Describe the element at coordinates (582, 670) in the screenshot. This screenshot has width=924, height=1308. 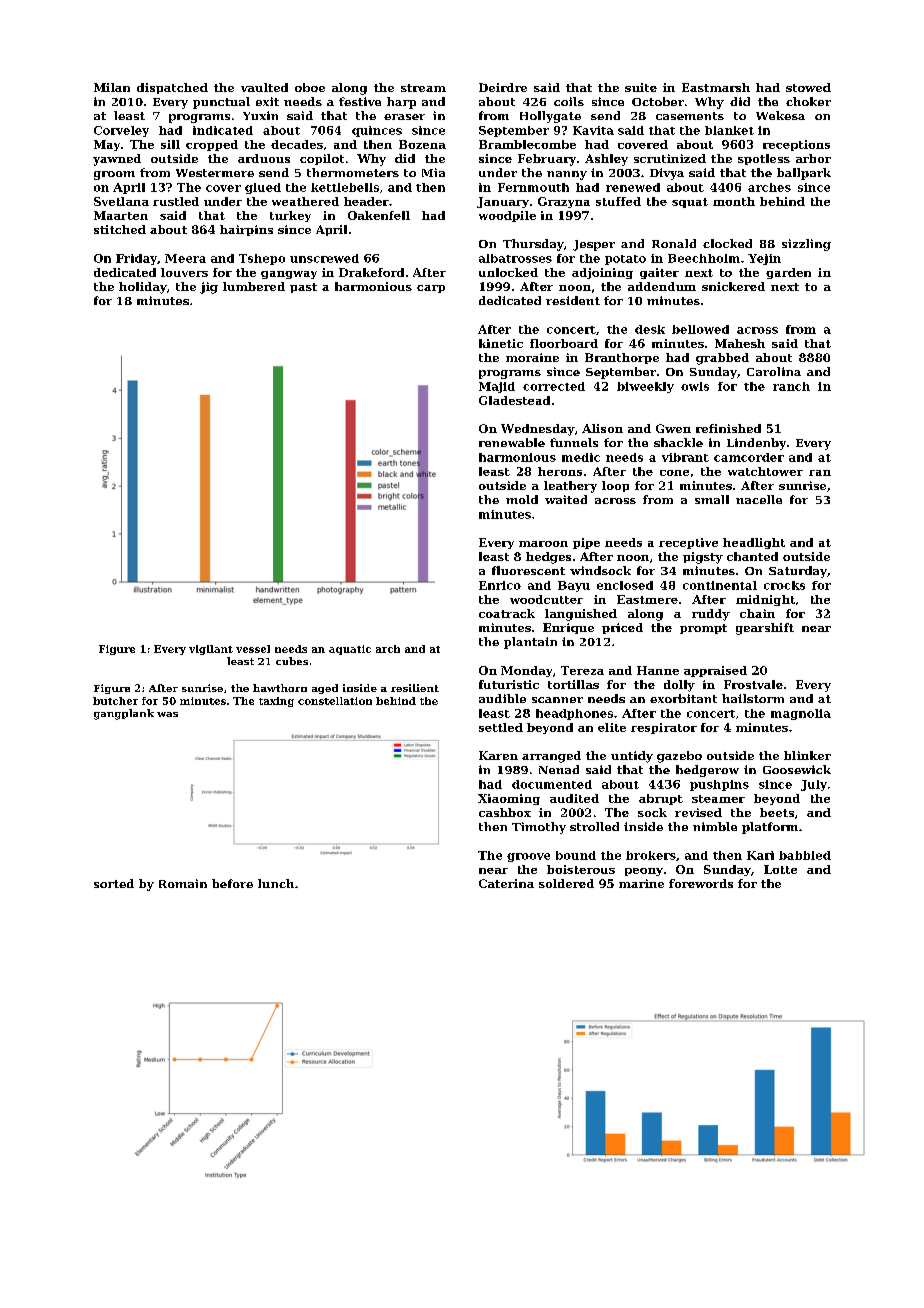
I see `Tereza` at that location.
